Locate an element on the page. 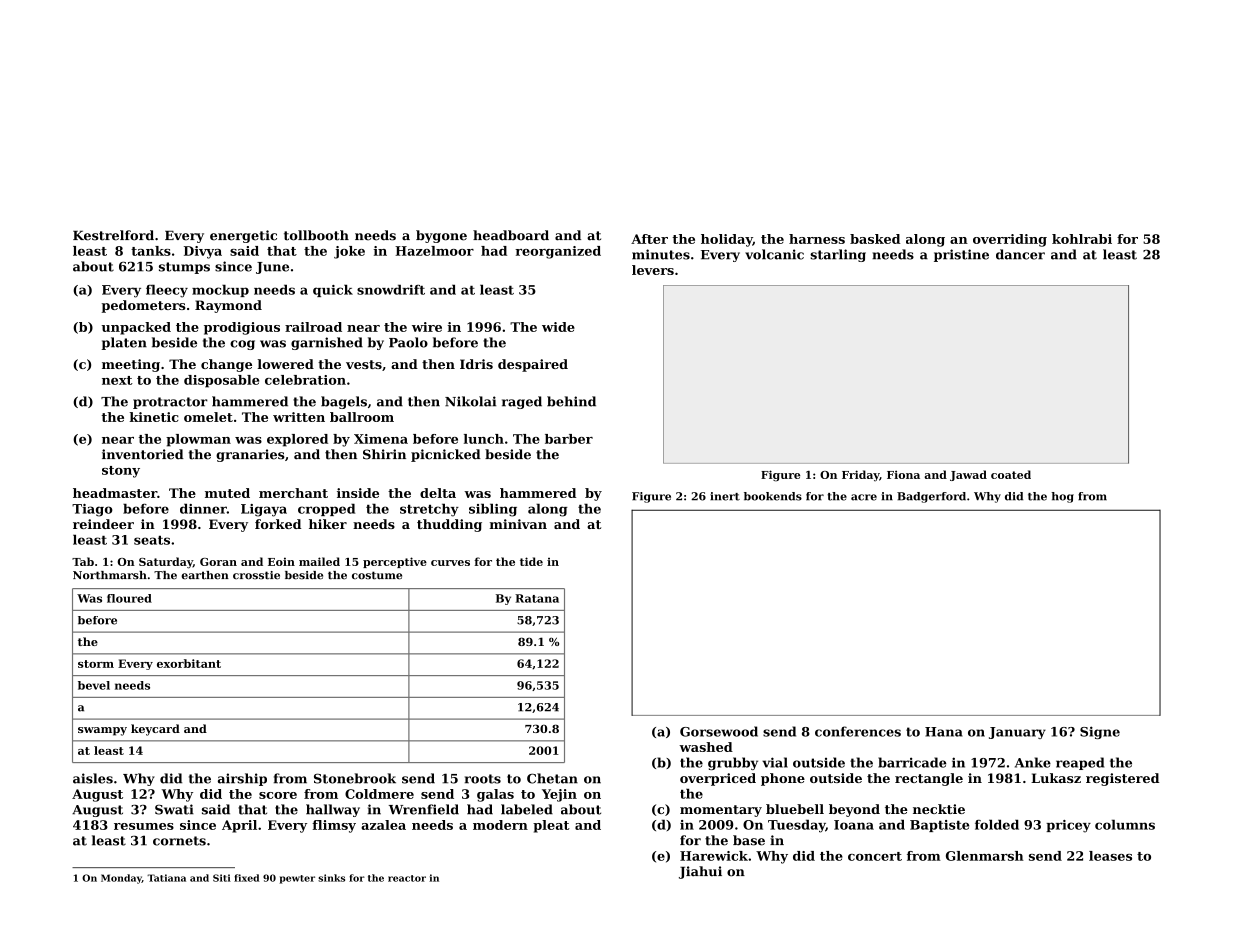 The width and height of the document is (1233, 952). basked is located at coordinates (875, 239).
